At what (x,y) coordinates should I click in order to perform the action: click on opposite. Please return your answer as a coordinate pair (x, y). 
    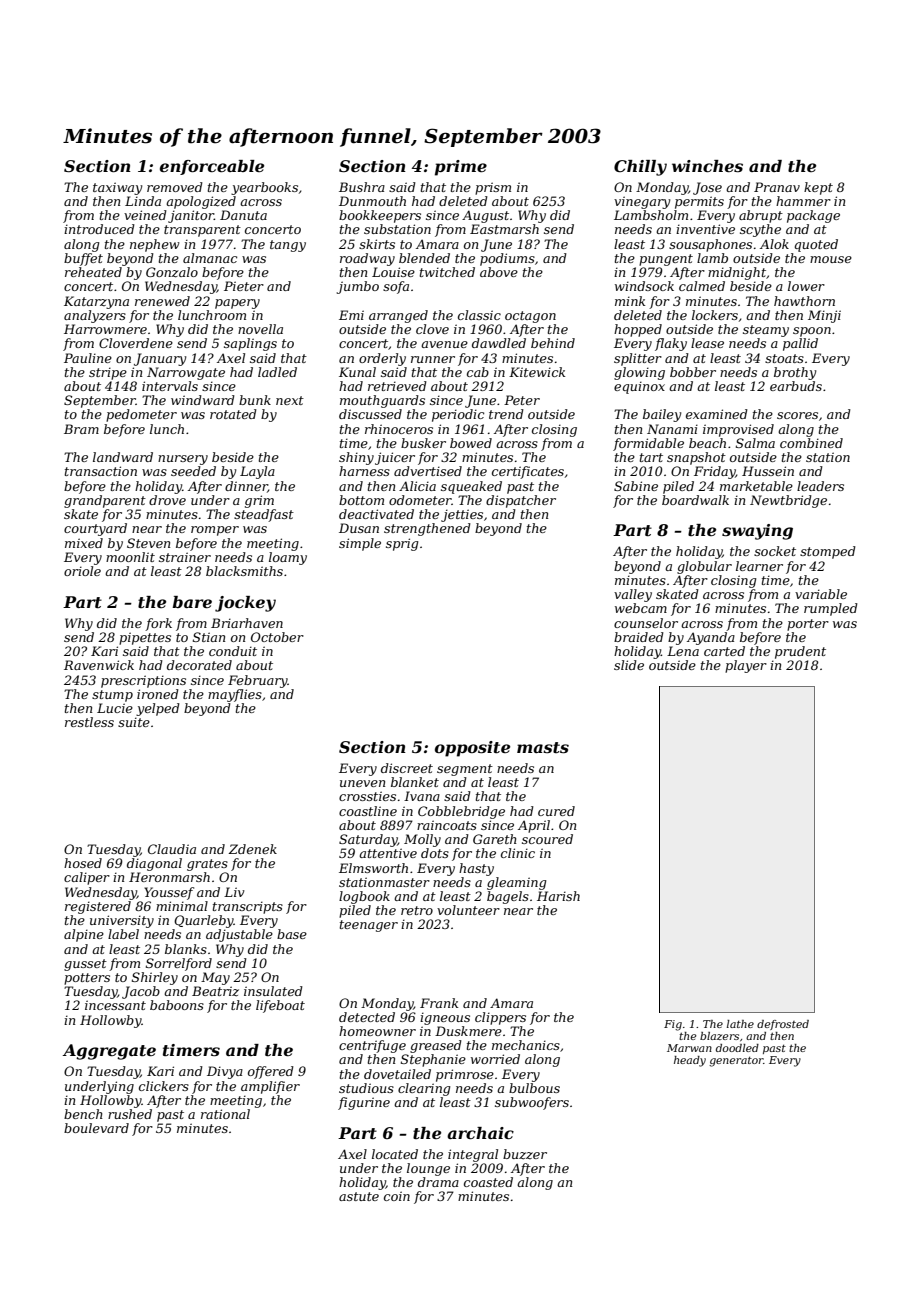
    Looking at the image, I should click on (472, 749).
